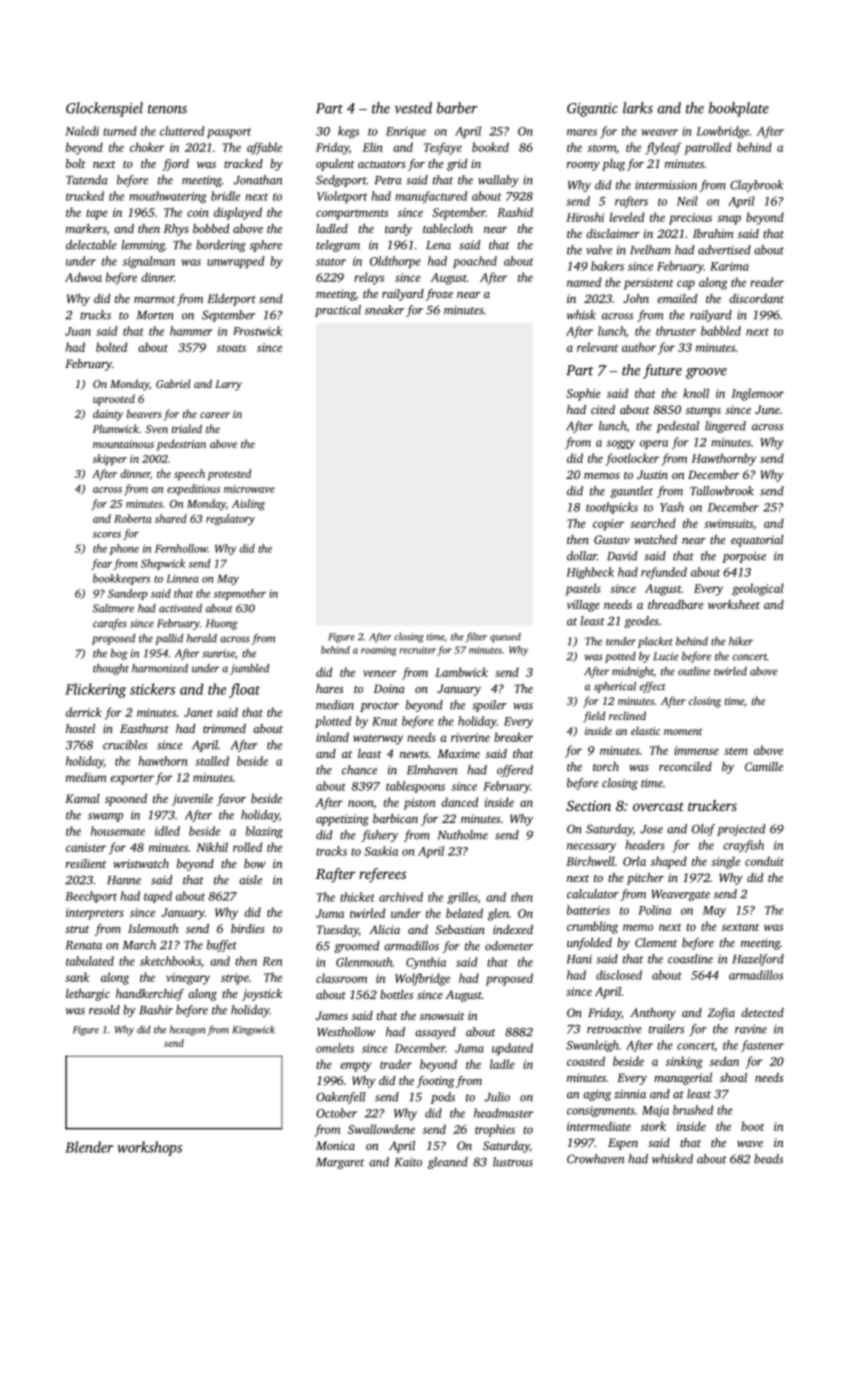  Describe the element at coordinates (229, 133) in the image. I see `passport` at that location.
